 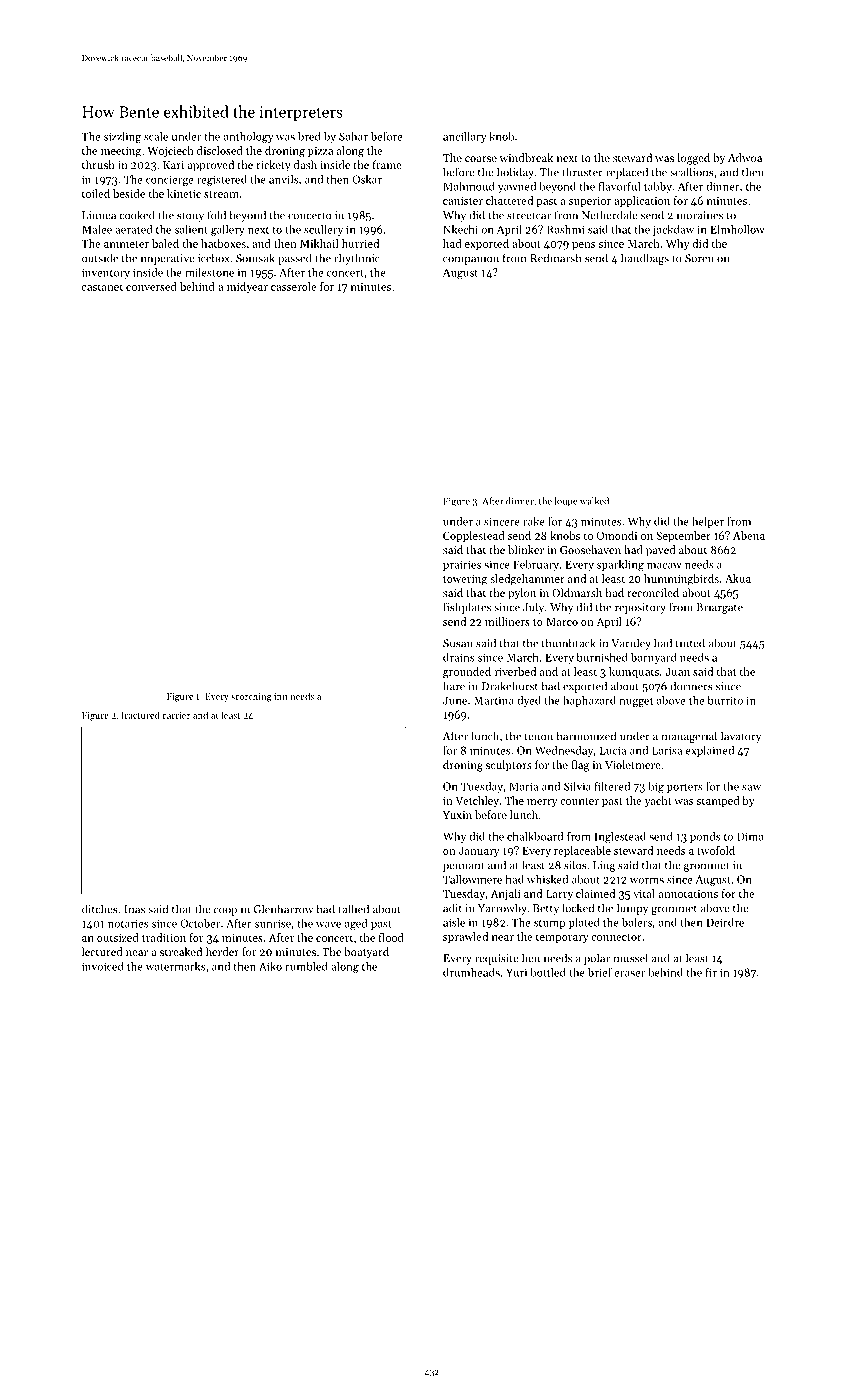 I want to click on fir, so click(x=711, y=972).
